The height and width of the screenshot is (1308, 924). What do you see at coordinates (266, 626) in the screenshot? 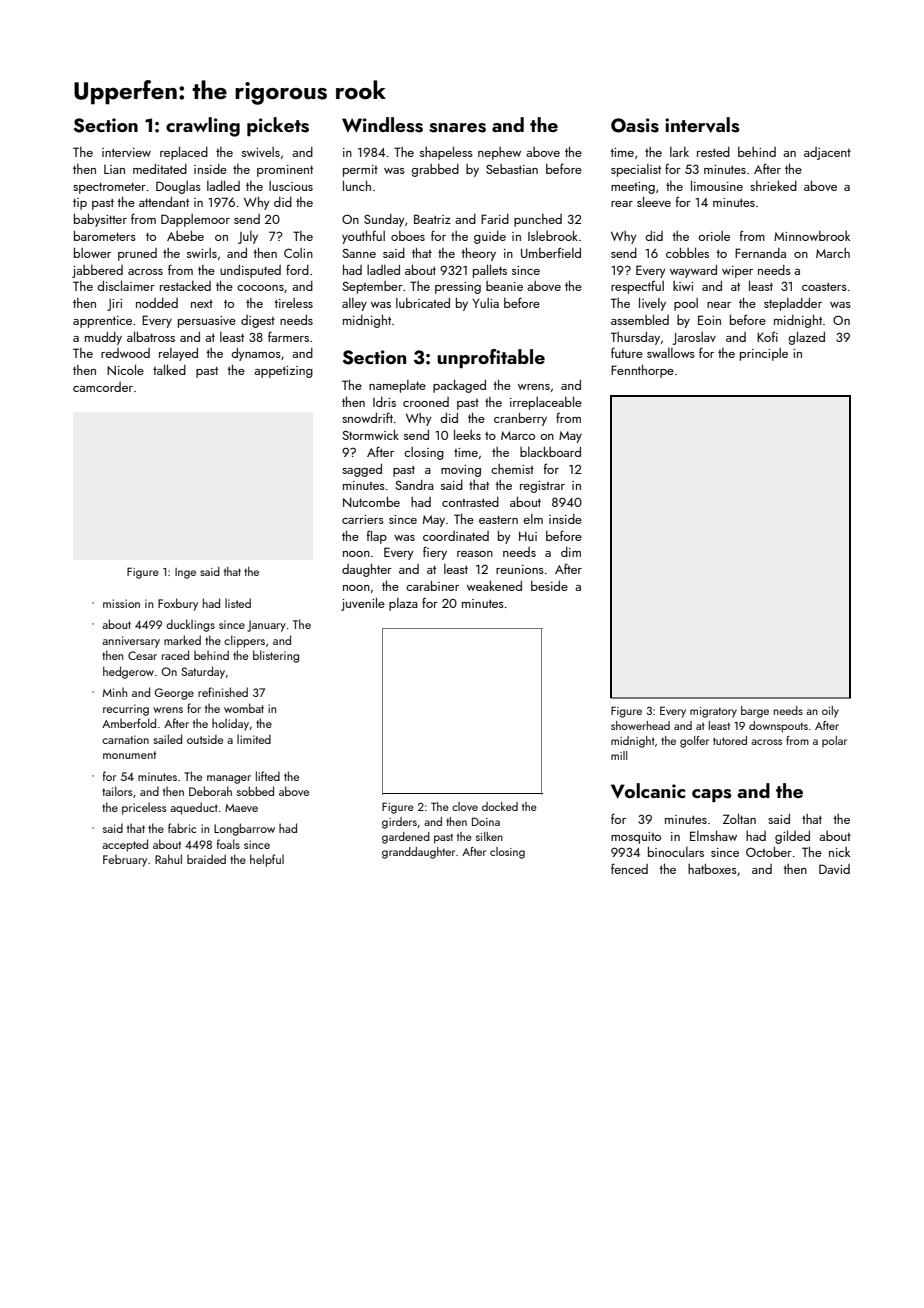
I see `January` at bounding box center [266, 626].
